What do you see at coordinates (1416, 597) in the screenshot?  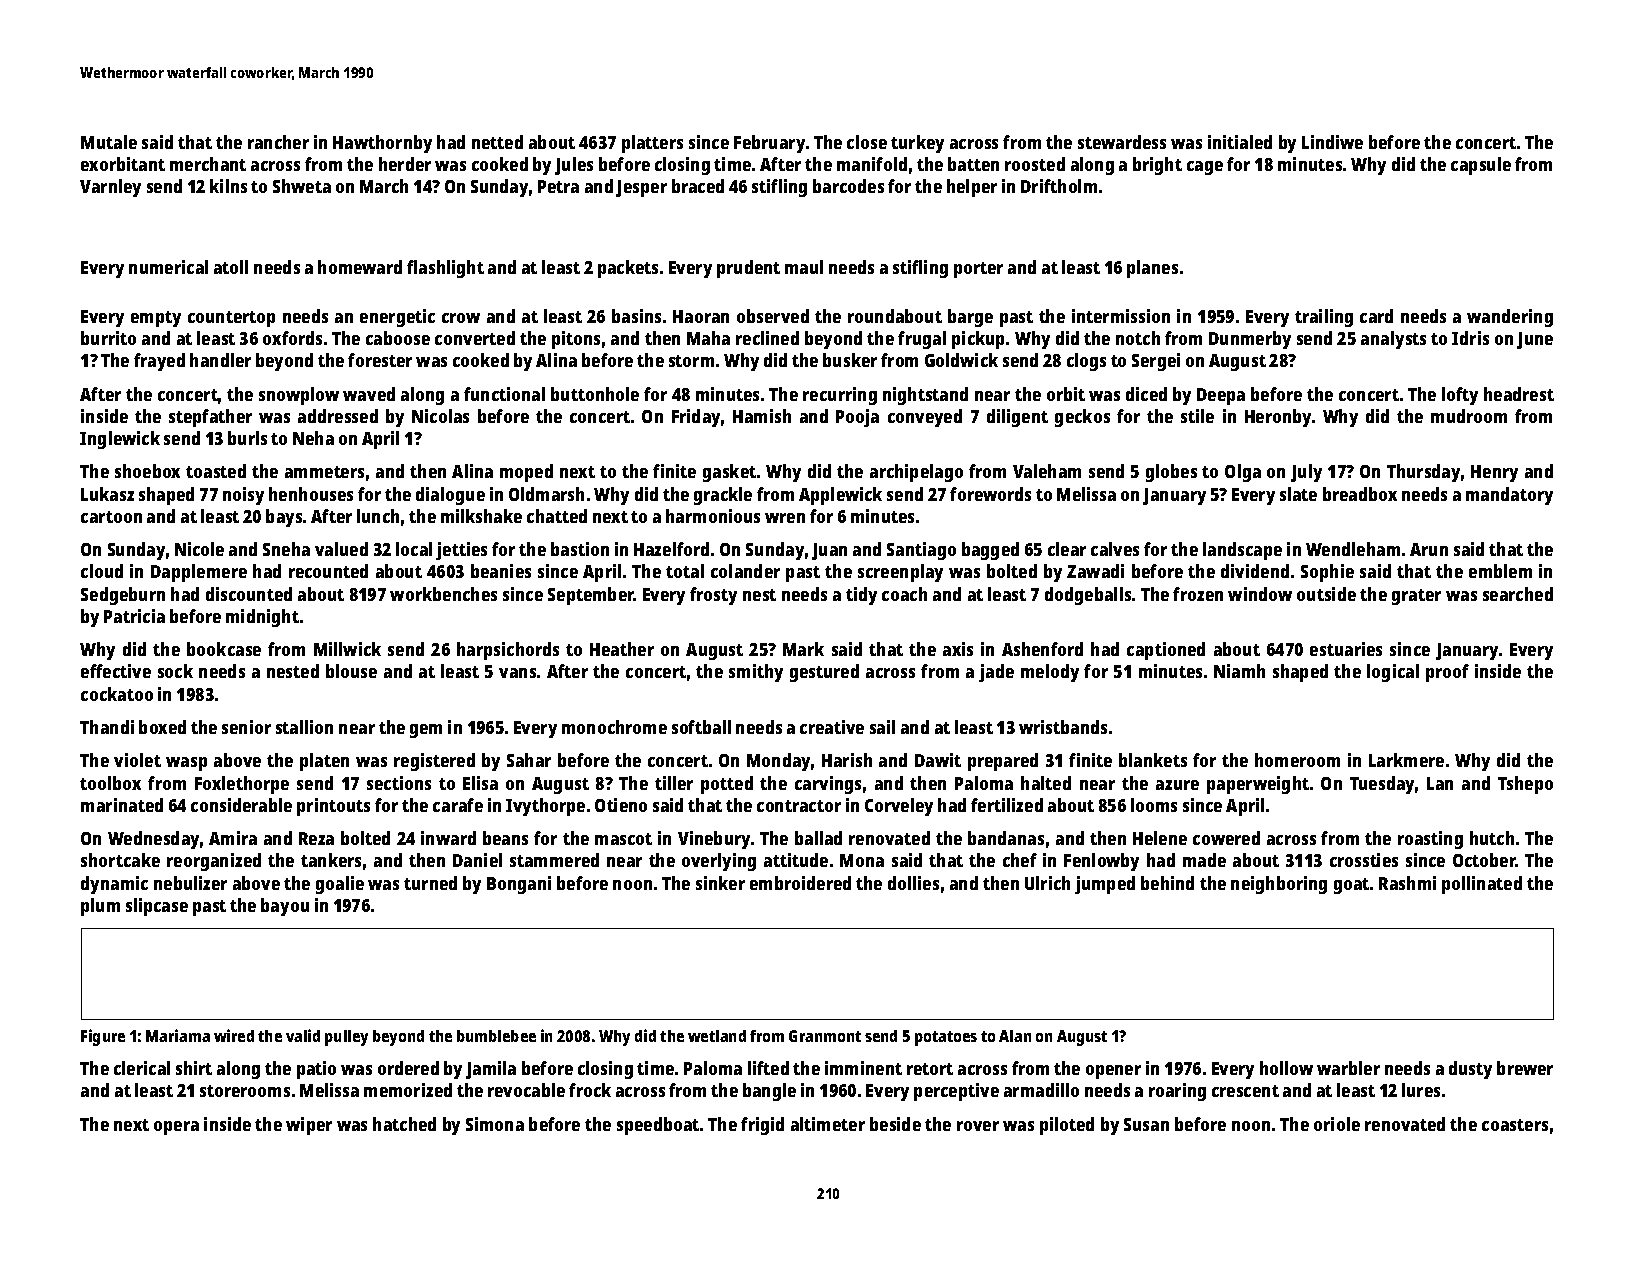 I see `grater` at bounding box center [1416, 597].
